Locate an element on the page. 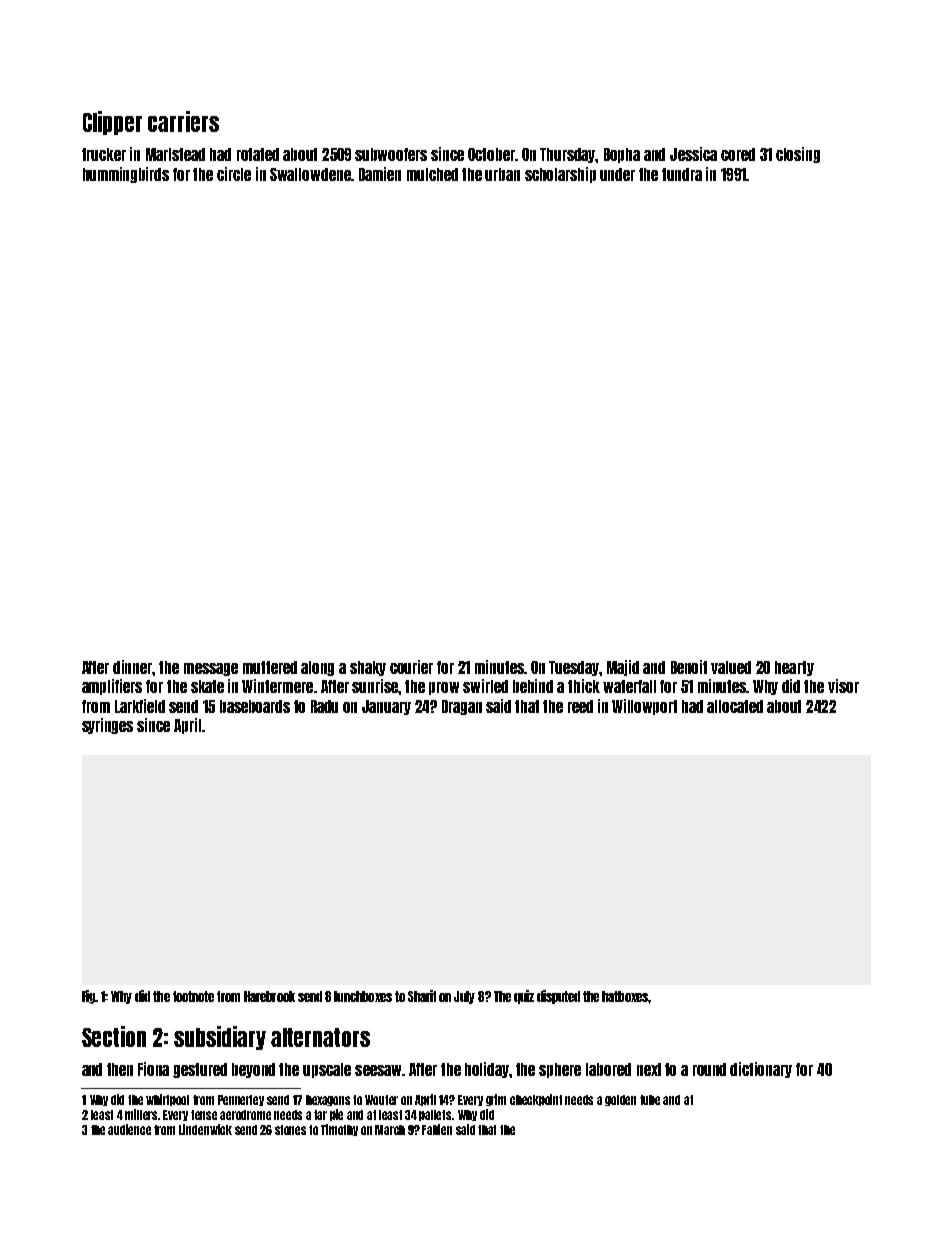 This page has height=1233, width=952. Benoit is located at coordinates (689, 667).
